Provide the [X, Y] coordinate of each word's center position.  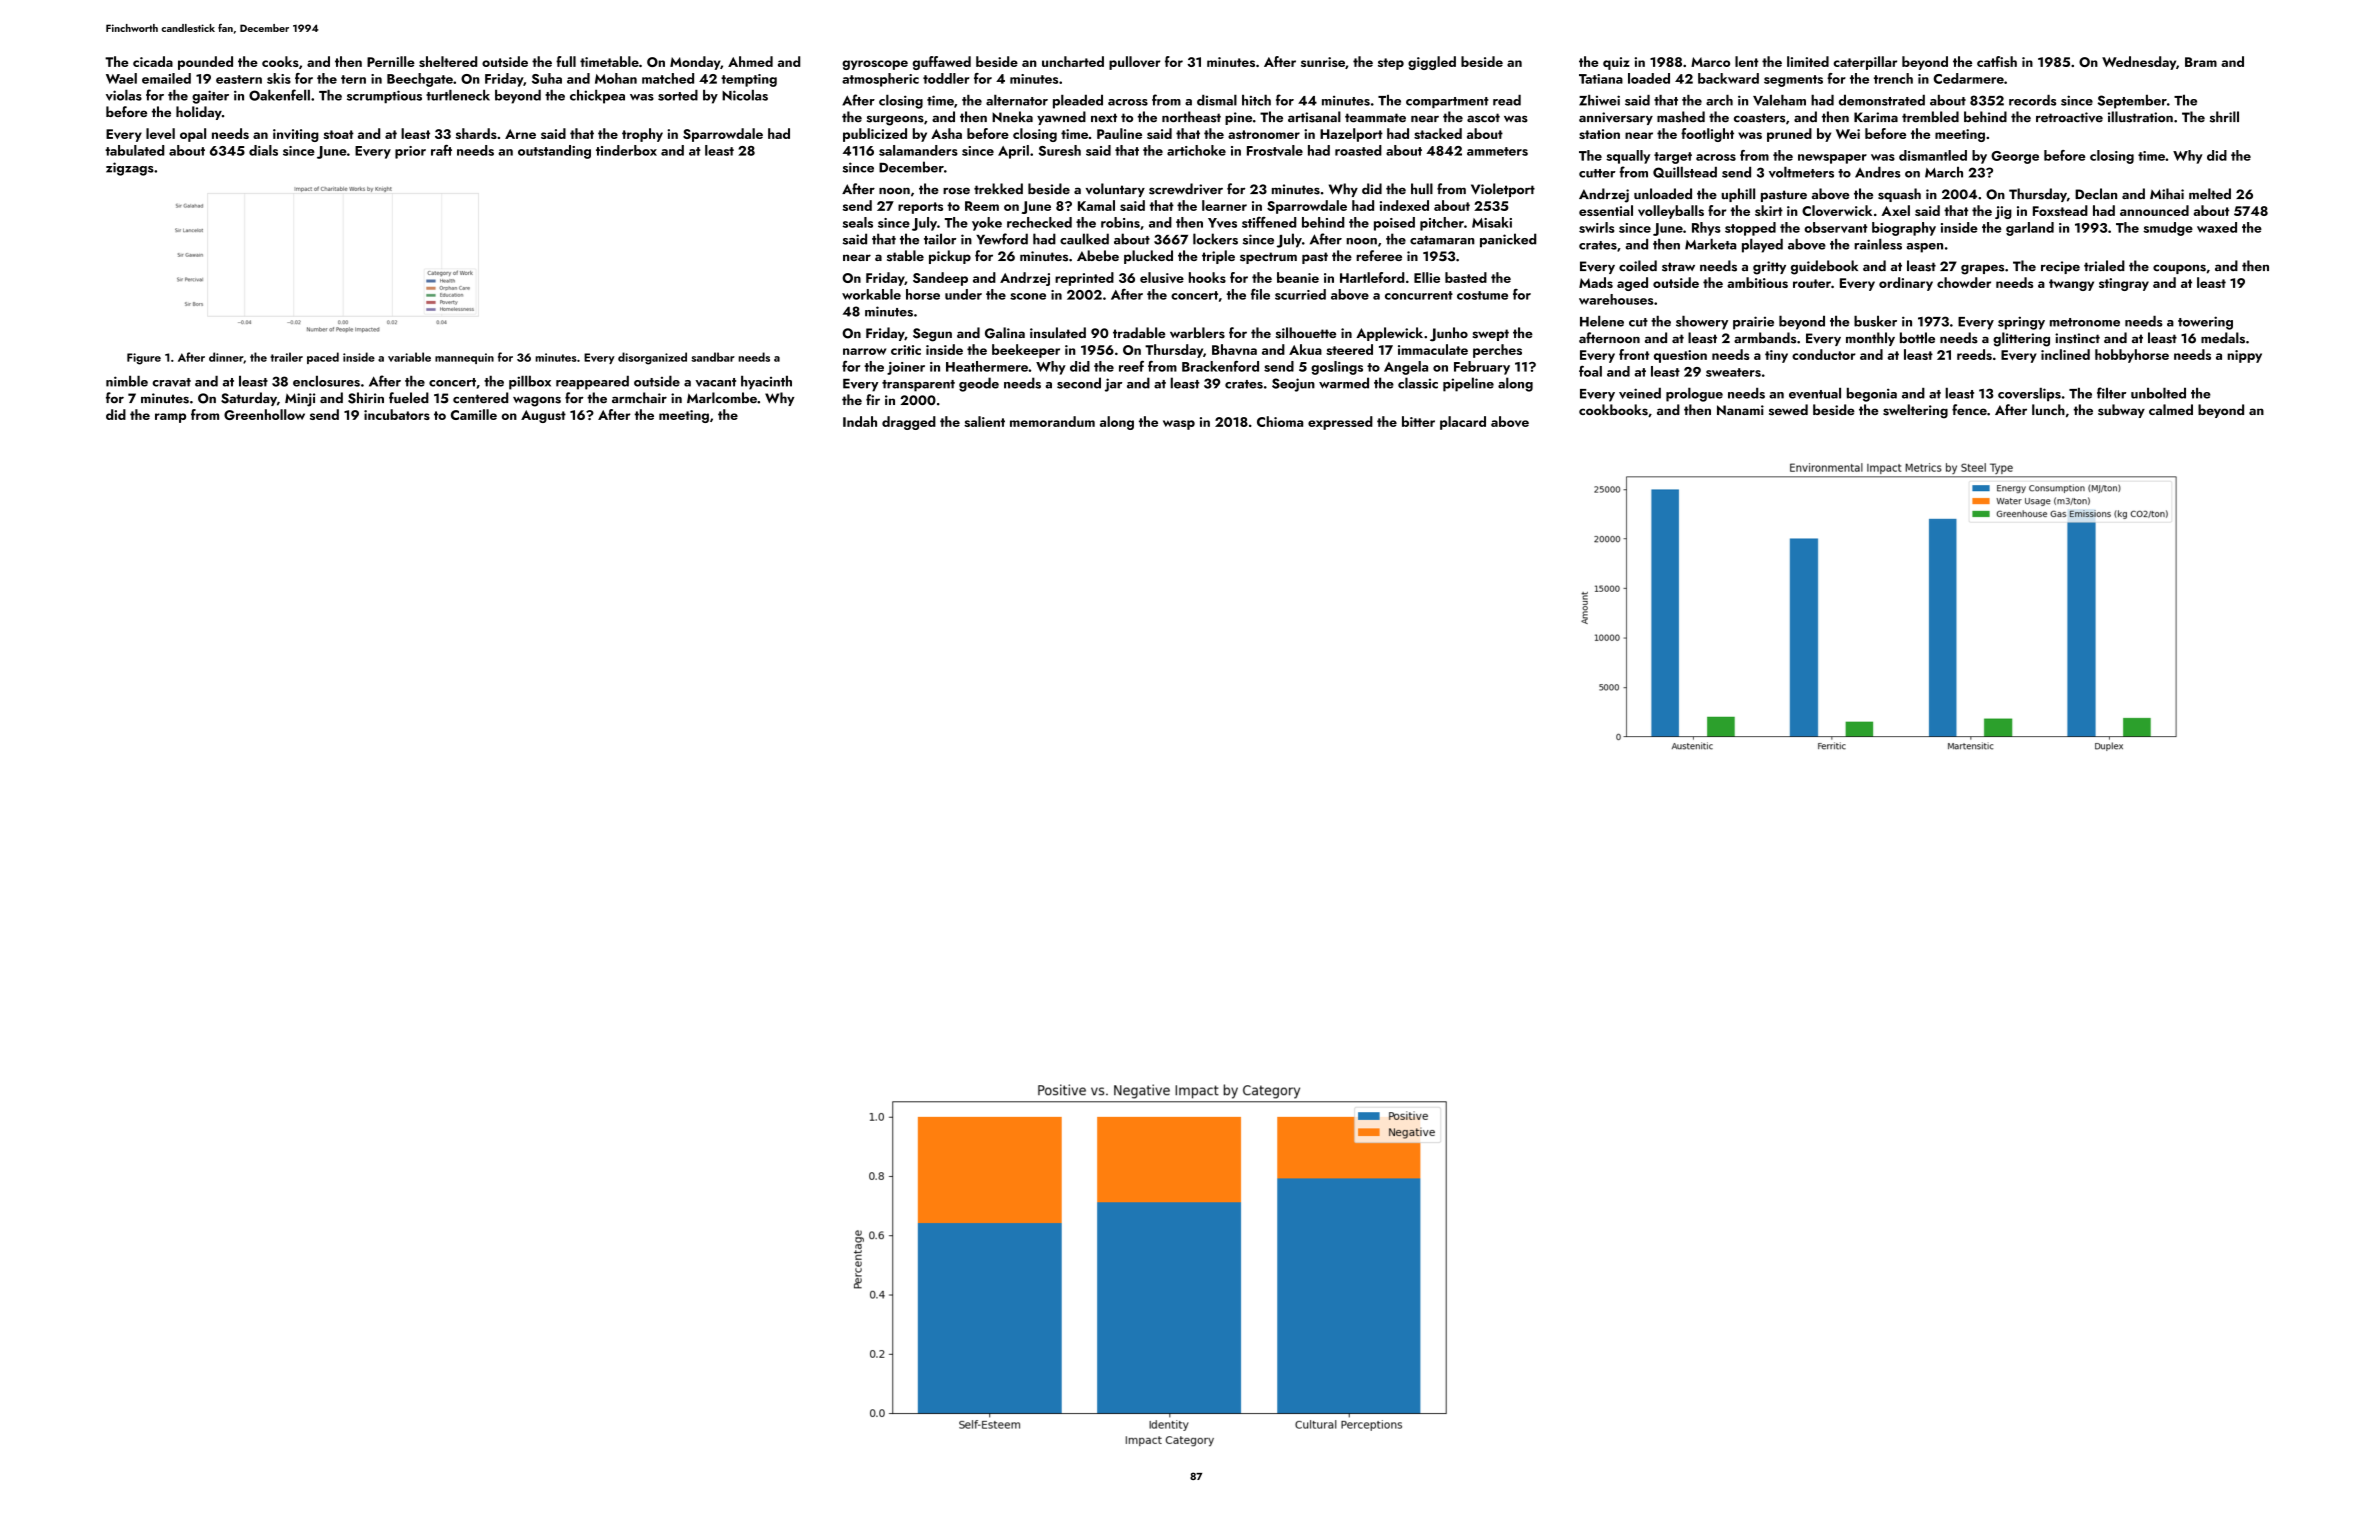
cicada [153, 61]
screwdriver [1186, 189]
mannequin [464, 358]
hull [1422, 188]
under [963, 294]
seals [858, 222]
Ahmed [750, 61]
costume [1482, 295]
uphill [1738, 195]
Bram [2201, 62]
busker [1875, 321]
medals [2223, 338]
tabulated [134, 150]
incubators [397, 414]
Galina [1005, 333]
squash [1899, 195]
